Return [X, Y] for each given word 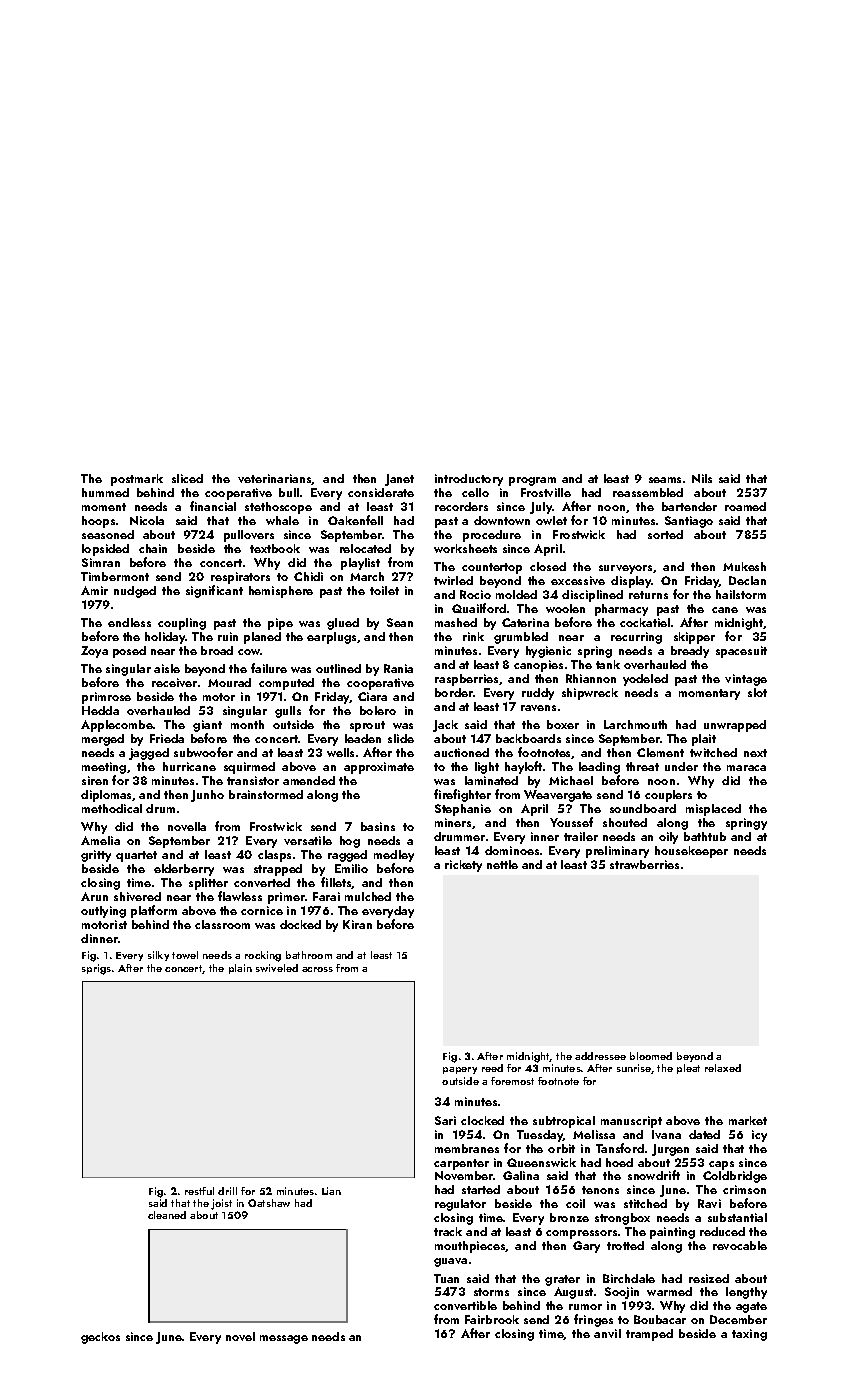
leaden [363, 738]
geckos [100, 1338]
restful [199, 1191]
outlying [103, 912]
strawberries [644, 864]
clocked [482, 1120]
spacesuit [741, 652]
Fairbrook [492, 1319]
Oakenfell [355, 520]
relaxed [723, 1068]
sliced [187, 478]
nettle [502, 864]
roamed [745, 506]
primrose [106, 698]
